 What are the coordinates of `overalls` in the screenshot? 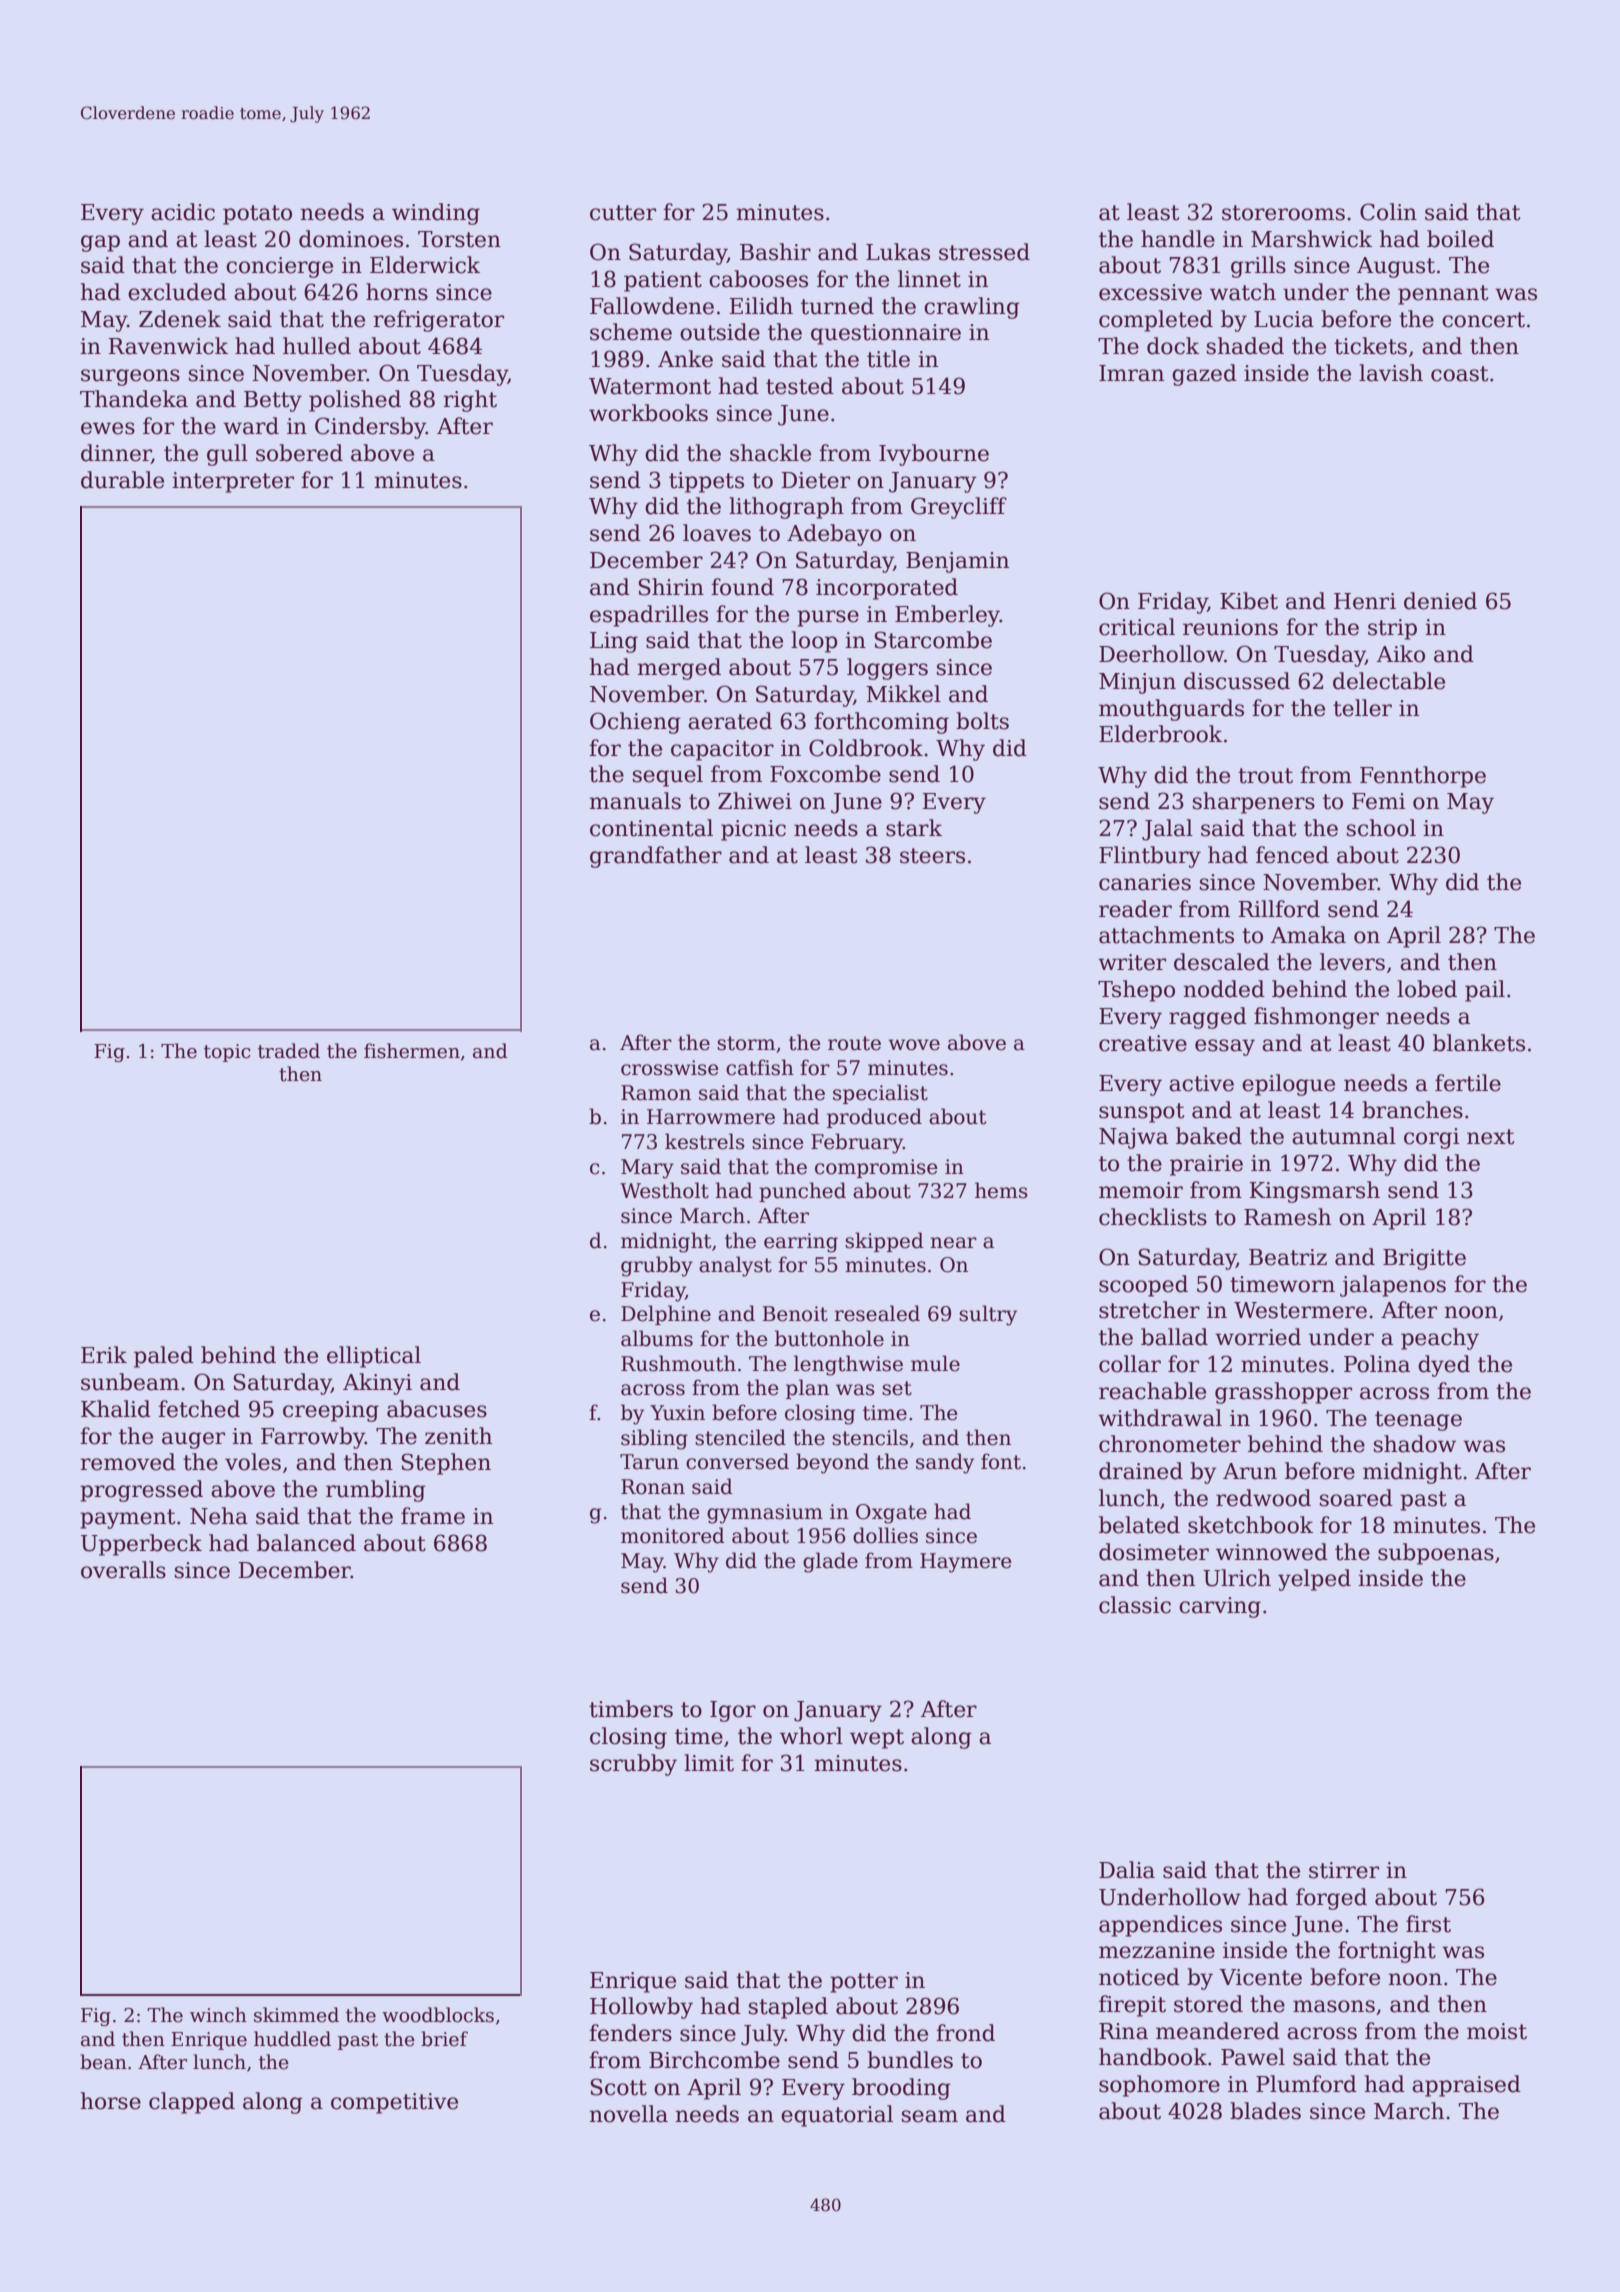 It's located at (123, 1570).
